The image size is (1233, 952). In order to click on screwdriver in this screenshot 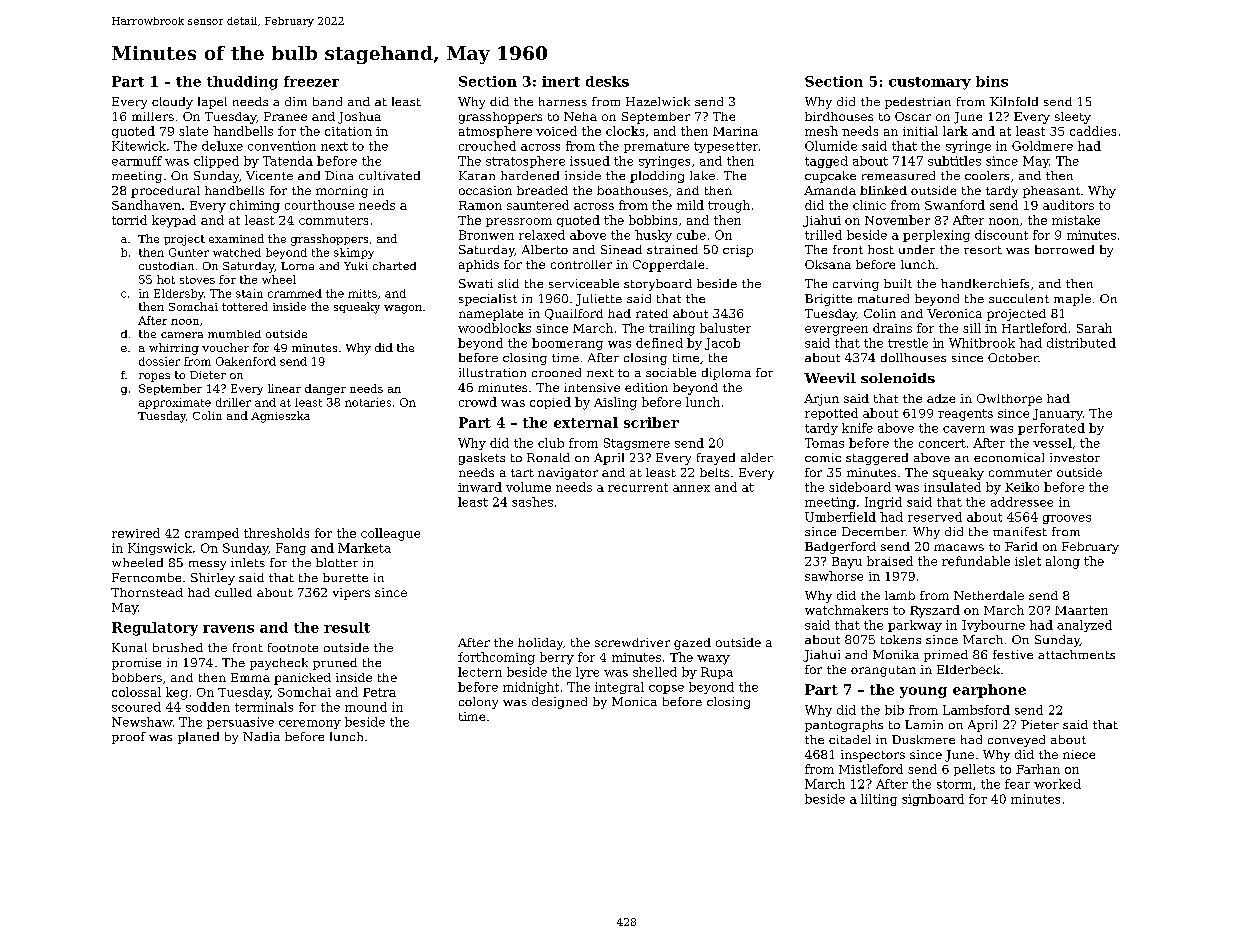, I will do `click(632, 642)`.
